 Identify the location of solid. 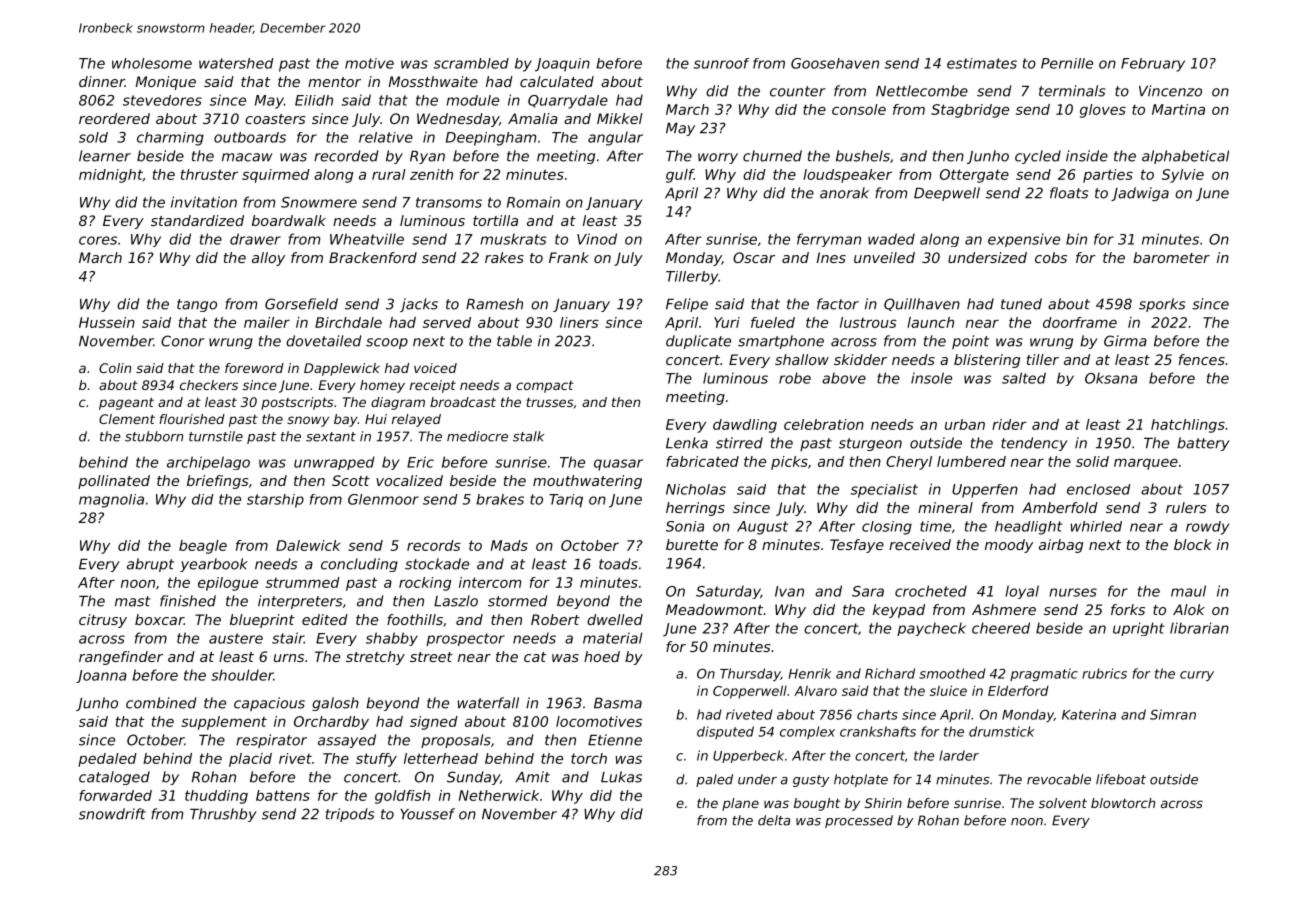
(1092, 461).
